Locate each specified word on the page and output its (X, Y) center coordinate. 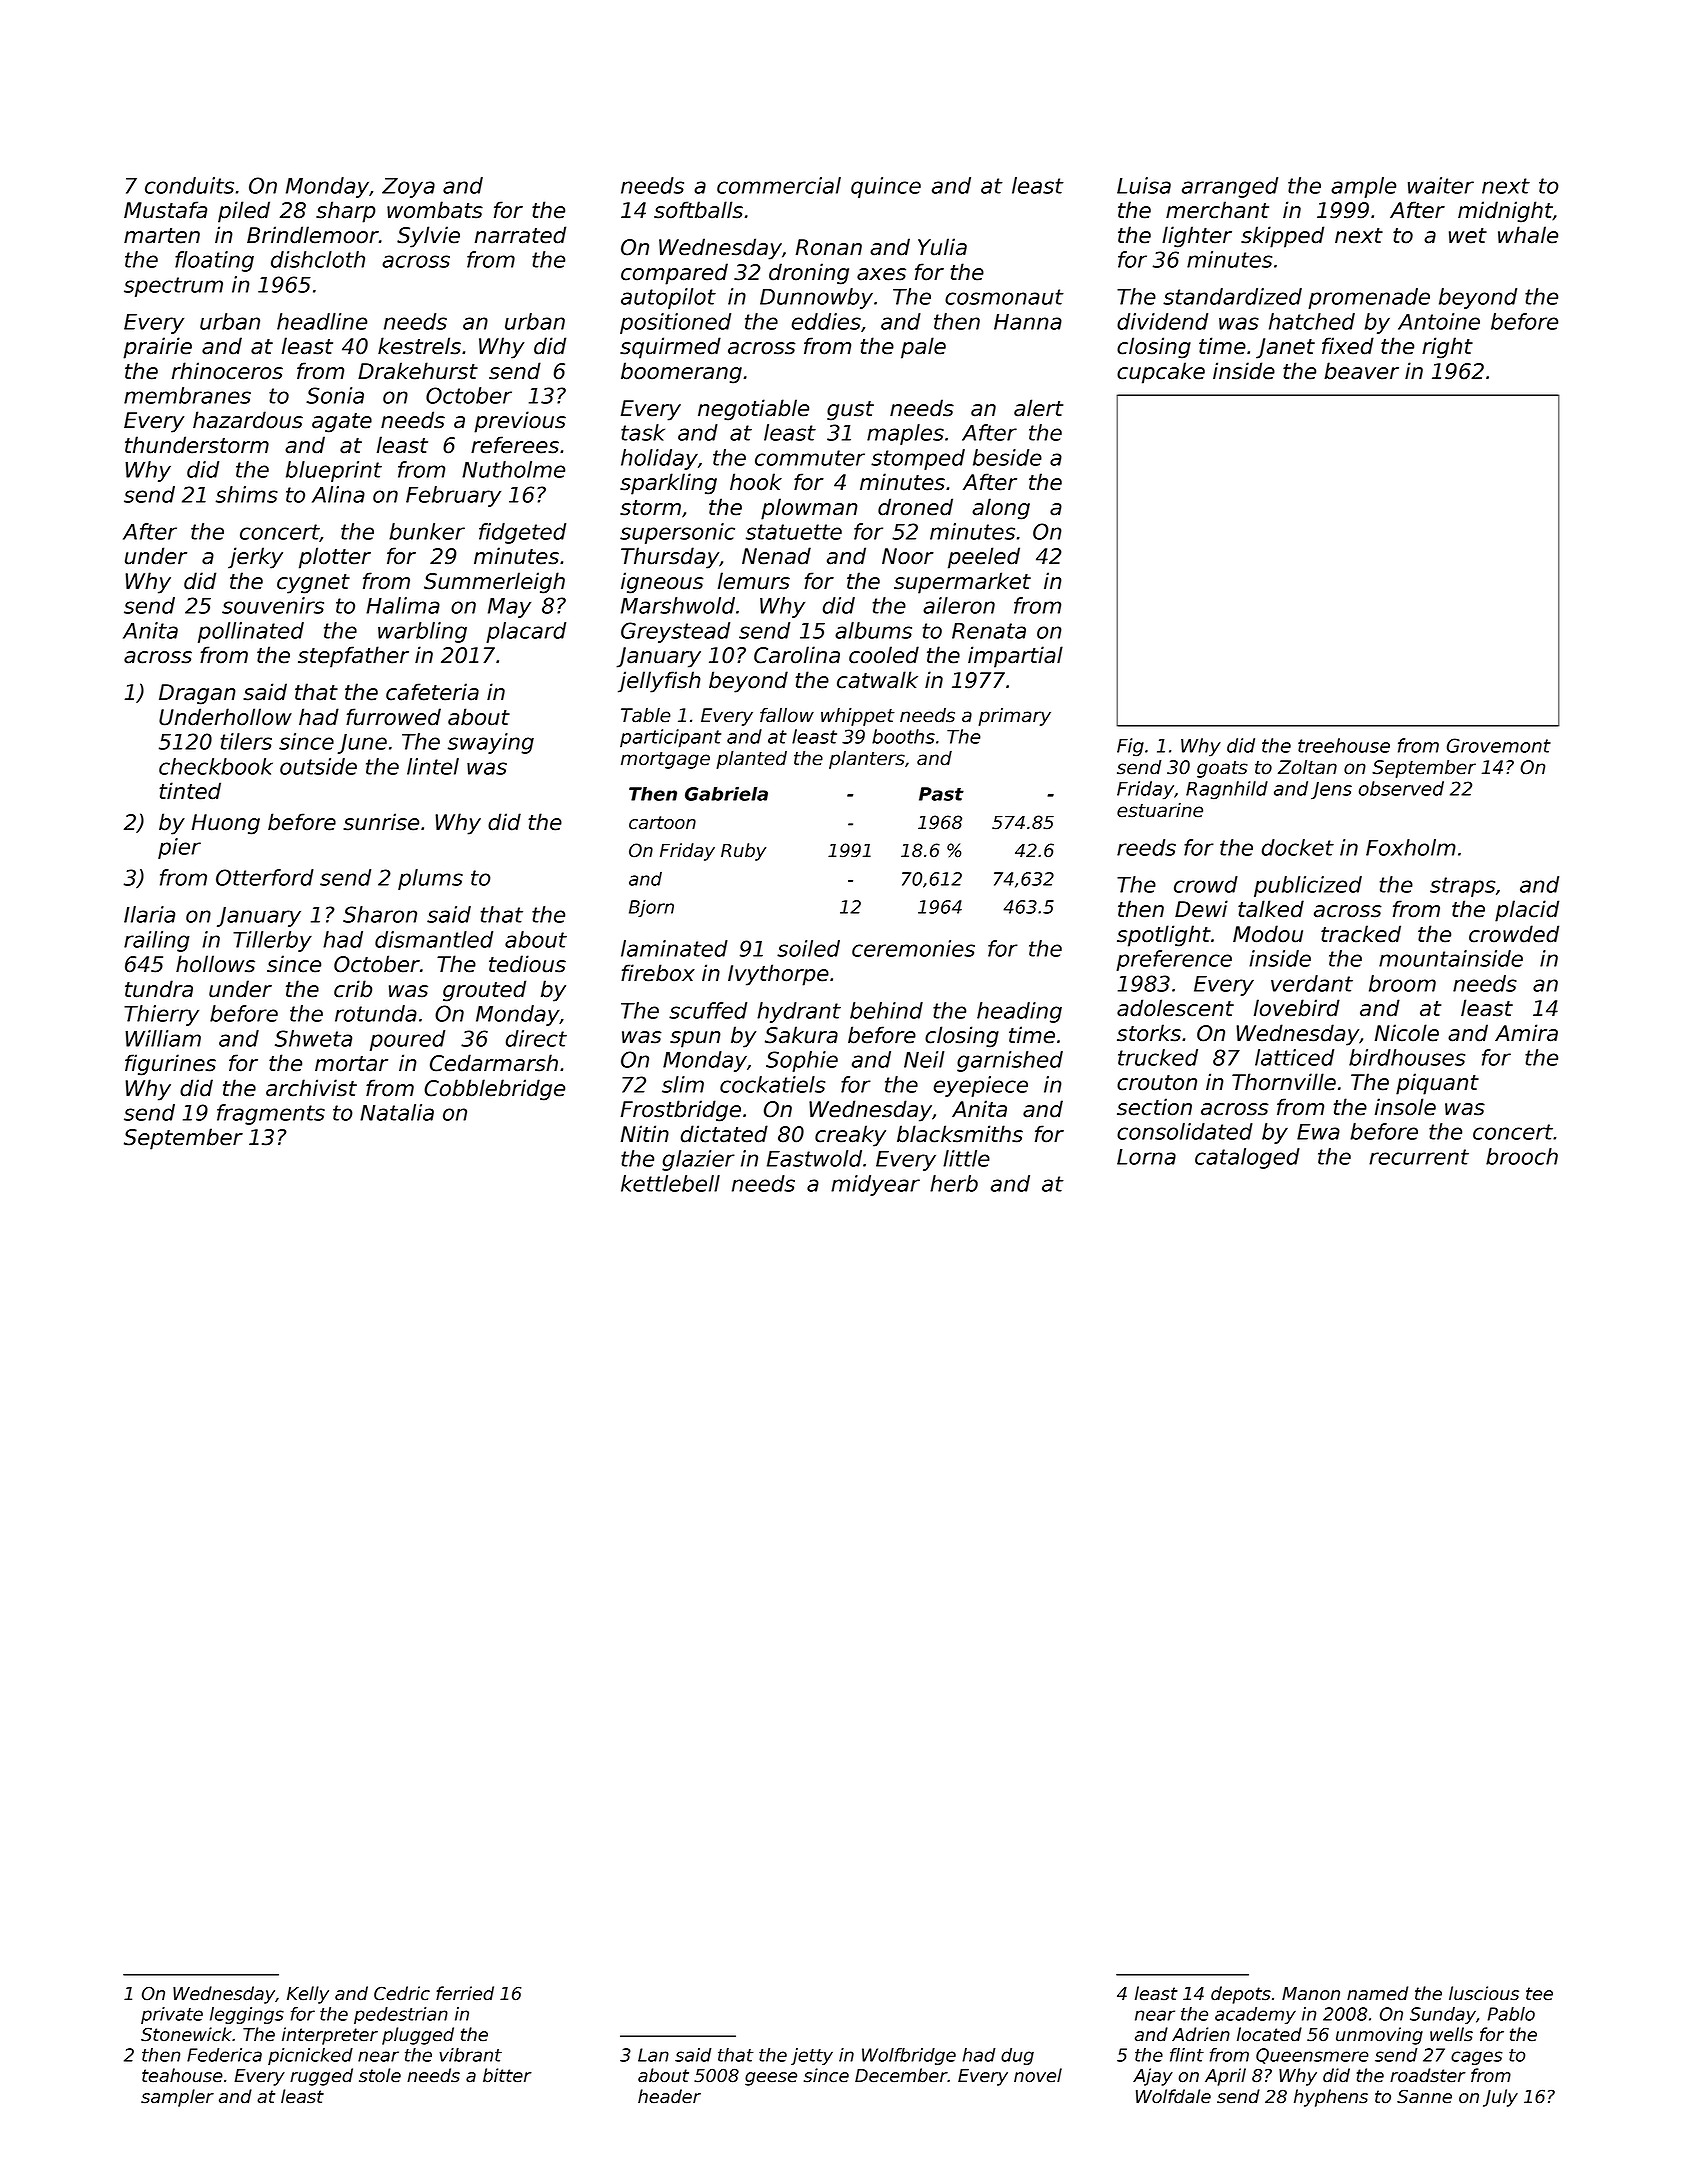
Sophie (802, 1061)
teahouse (182, 2075)
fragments (271, 1114)
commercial (779, 185)
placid (1527, 911)
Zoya (408, 188)
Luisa (1144, 185)
